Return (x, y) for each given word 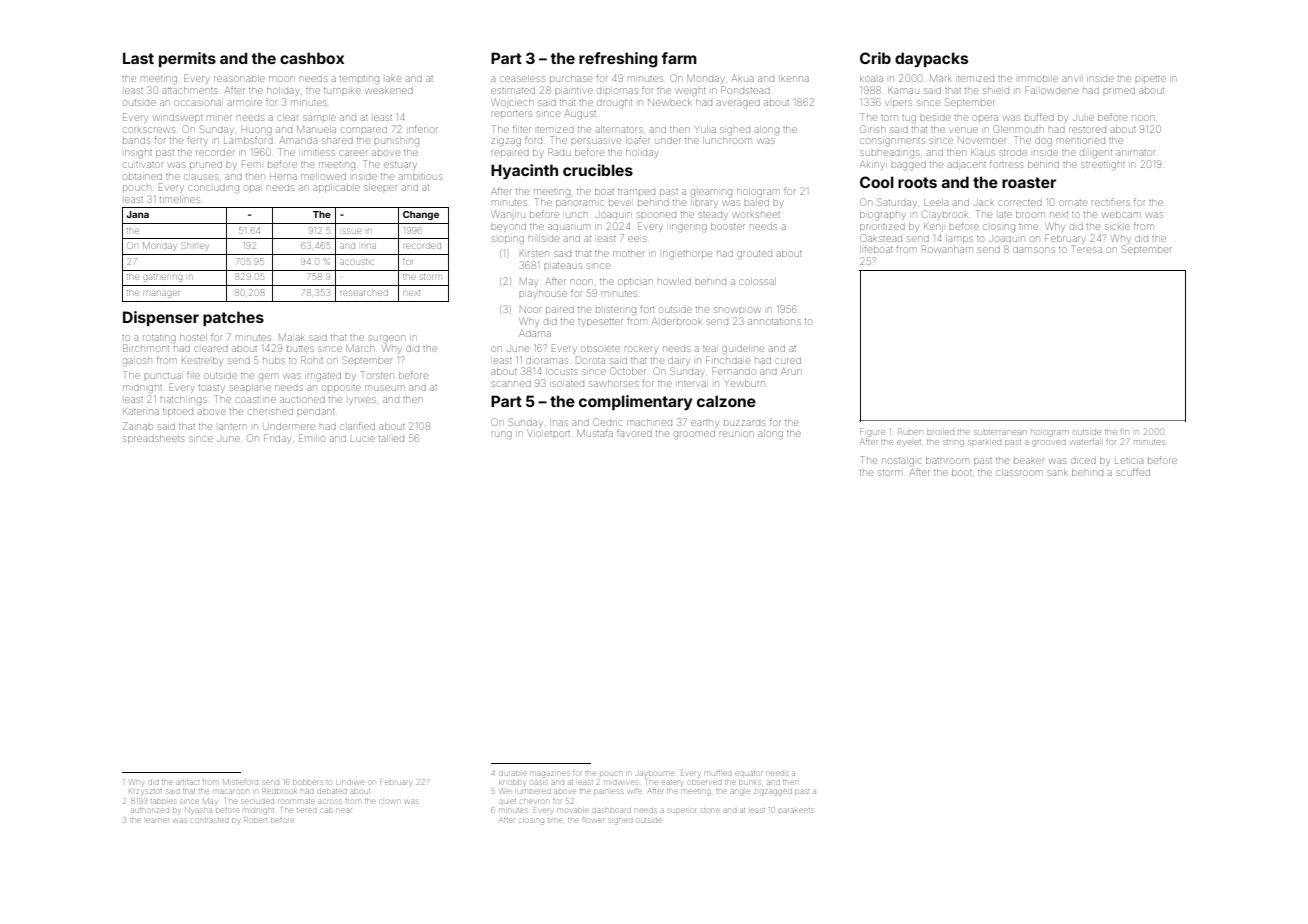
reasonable (239, 78)
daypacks (931, 59)
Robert (255, 820)
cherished (271, 411)
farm (679, 58)
